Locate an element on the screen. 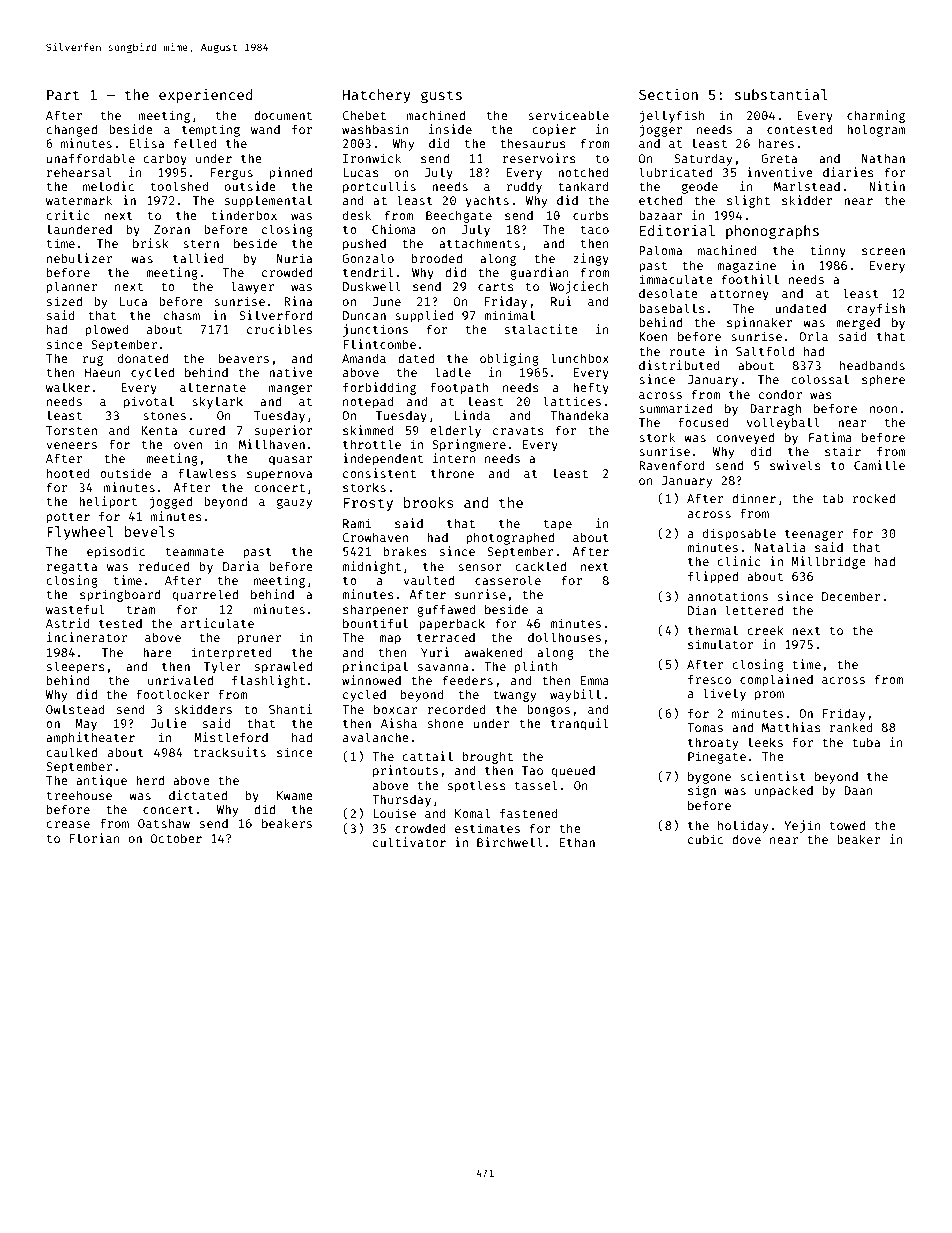  supplemental is located at coordinates (268, 201).
